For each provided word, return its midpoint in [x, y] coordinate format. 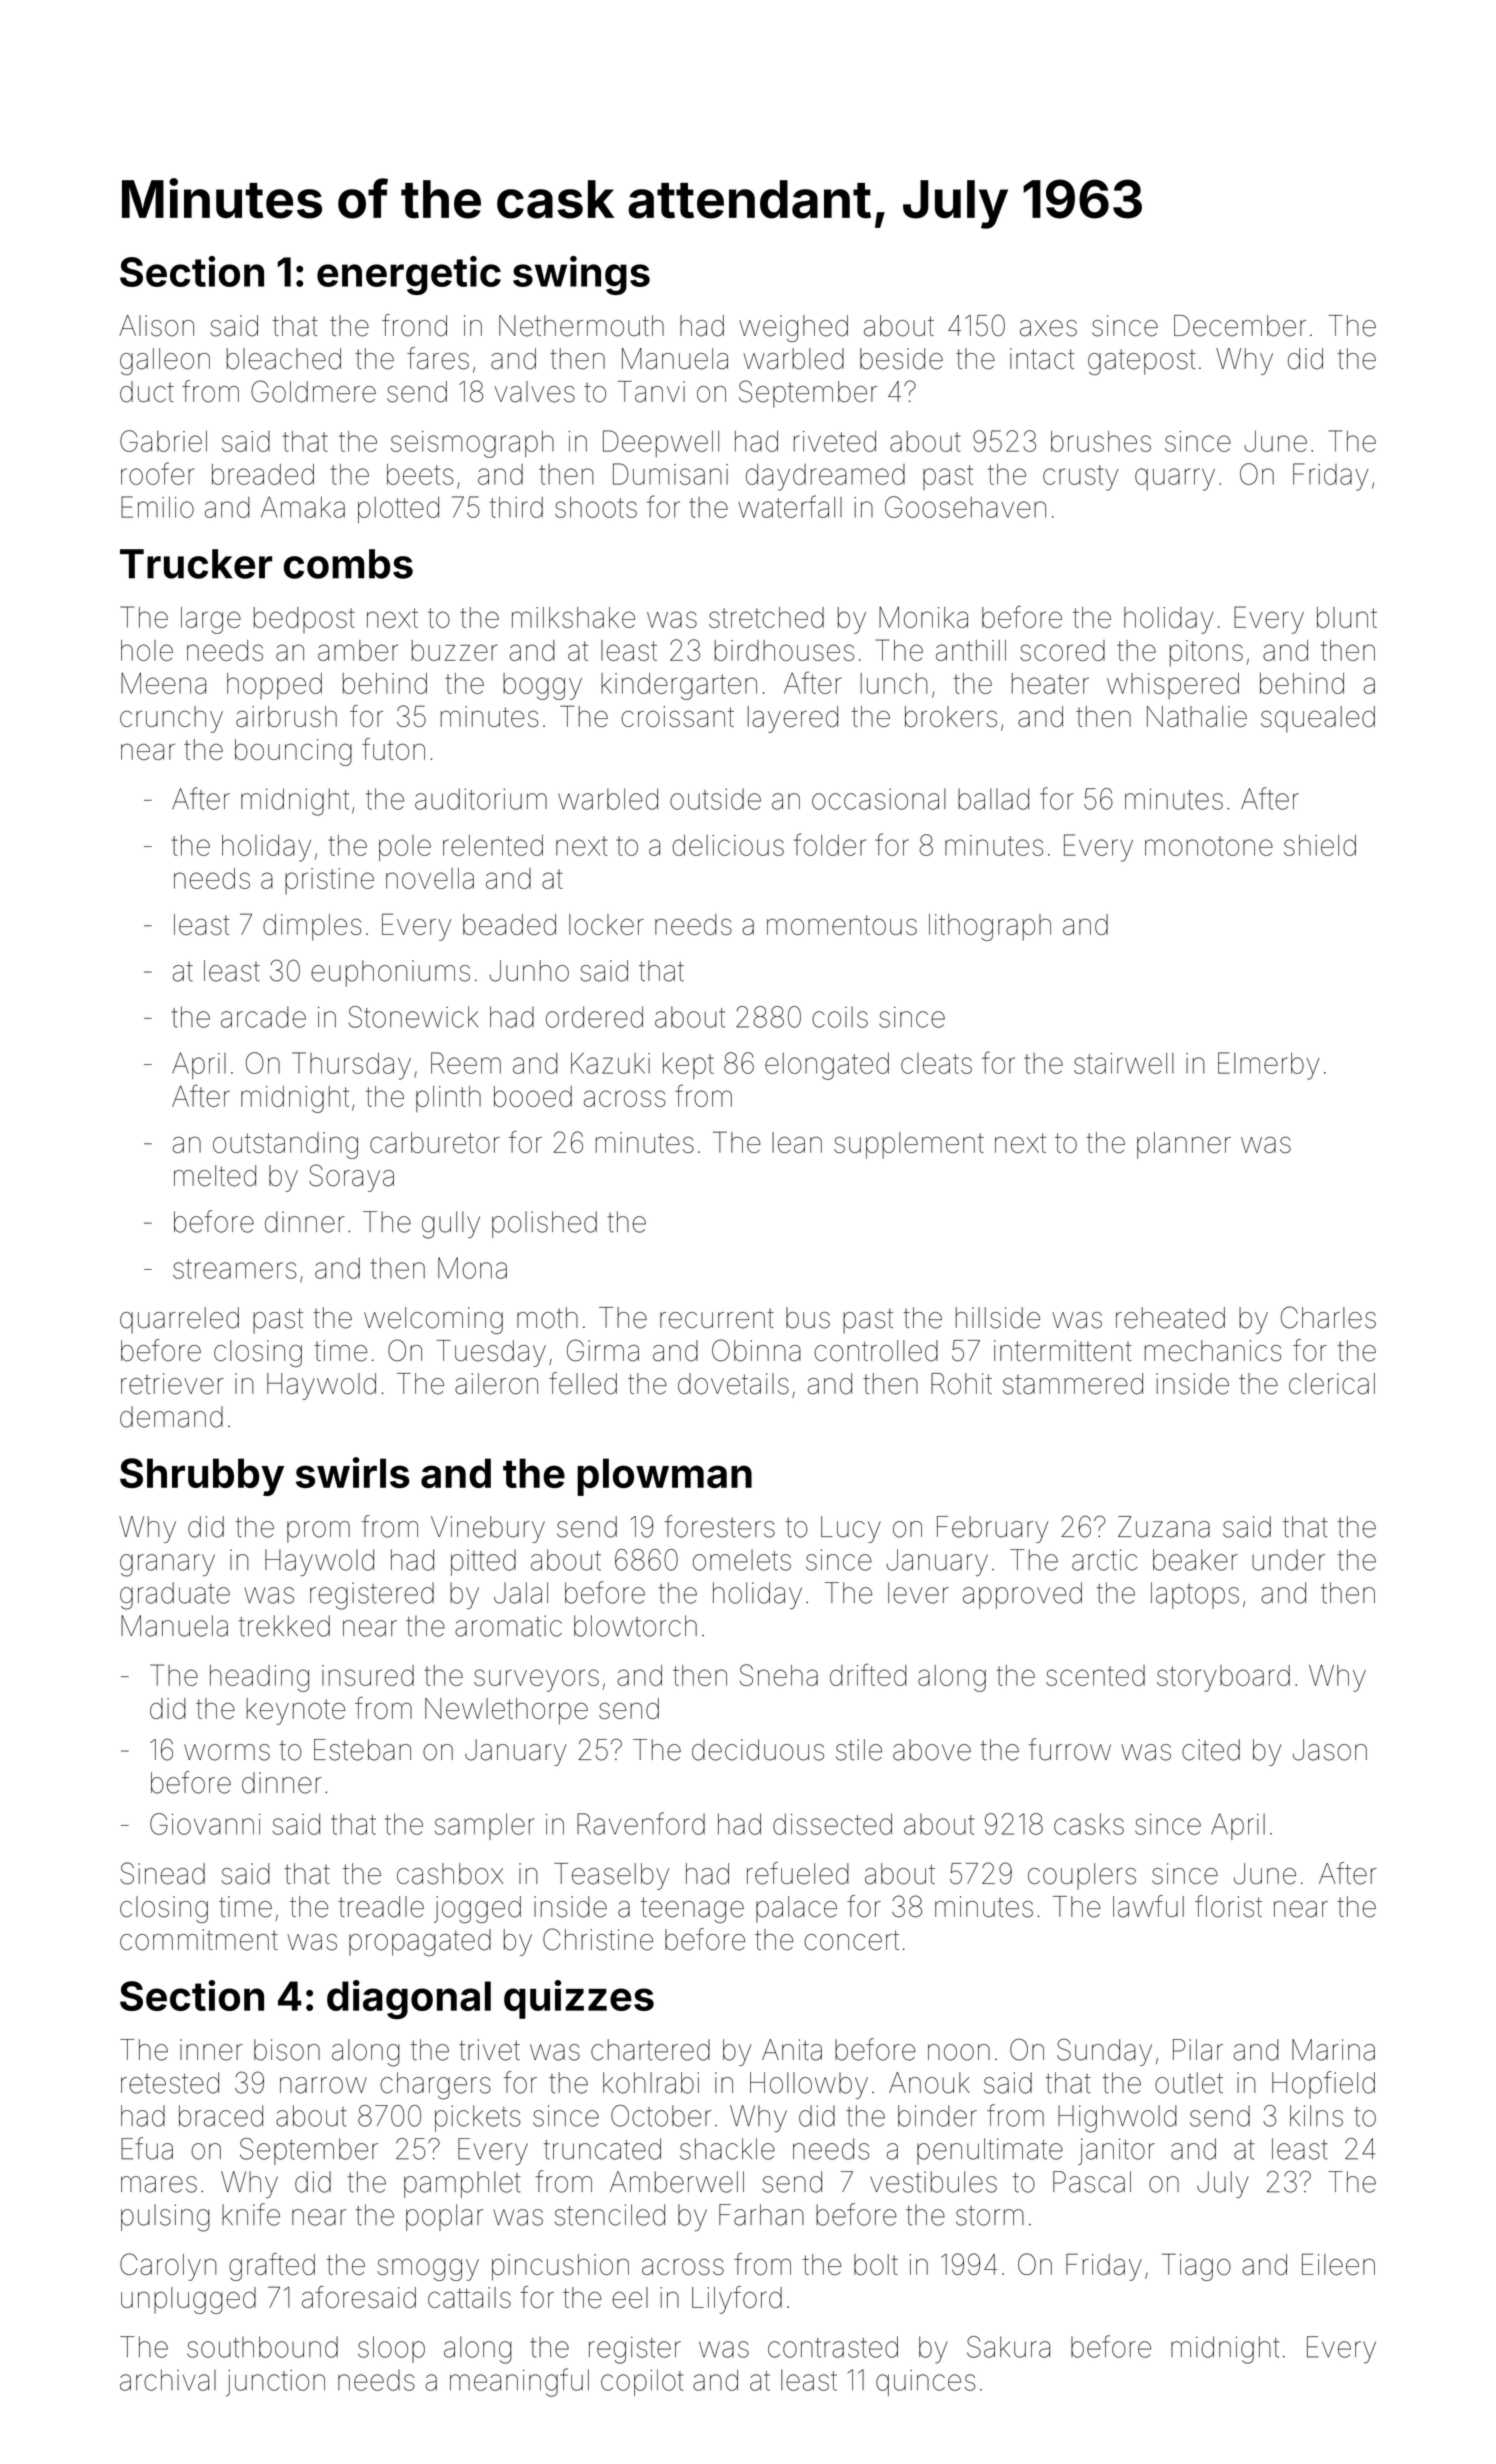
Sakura [1008, 2347]
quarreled [179, 1320]
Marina [1333, 2050]
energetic [409, 275]
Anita [792, 2050]
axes [1048, 328]
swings [581, 275]
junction [275, 2383]
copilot [642, 2382]
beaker [1195, 1560]
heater [1050, 683]
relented [493, 845]
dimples [312, 927]
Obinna [756, 1350]
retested [170, 2083]
